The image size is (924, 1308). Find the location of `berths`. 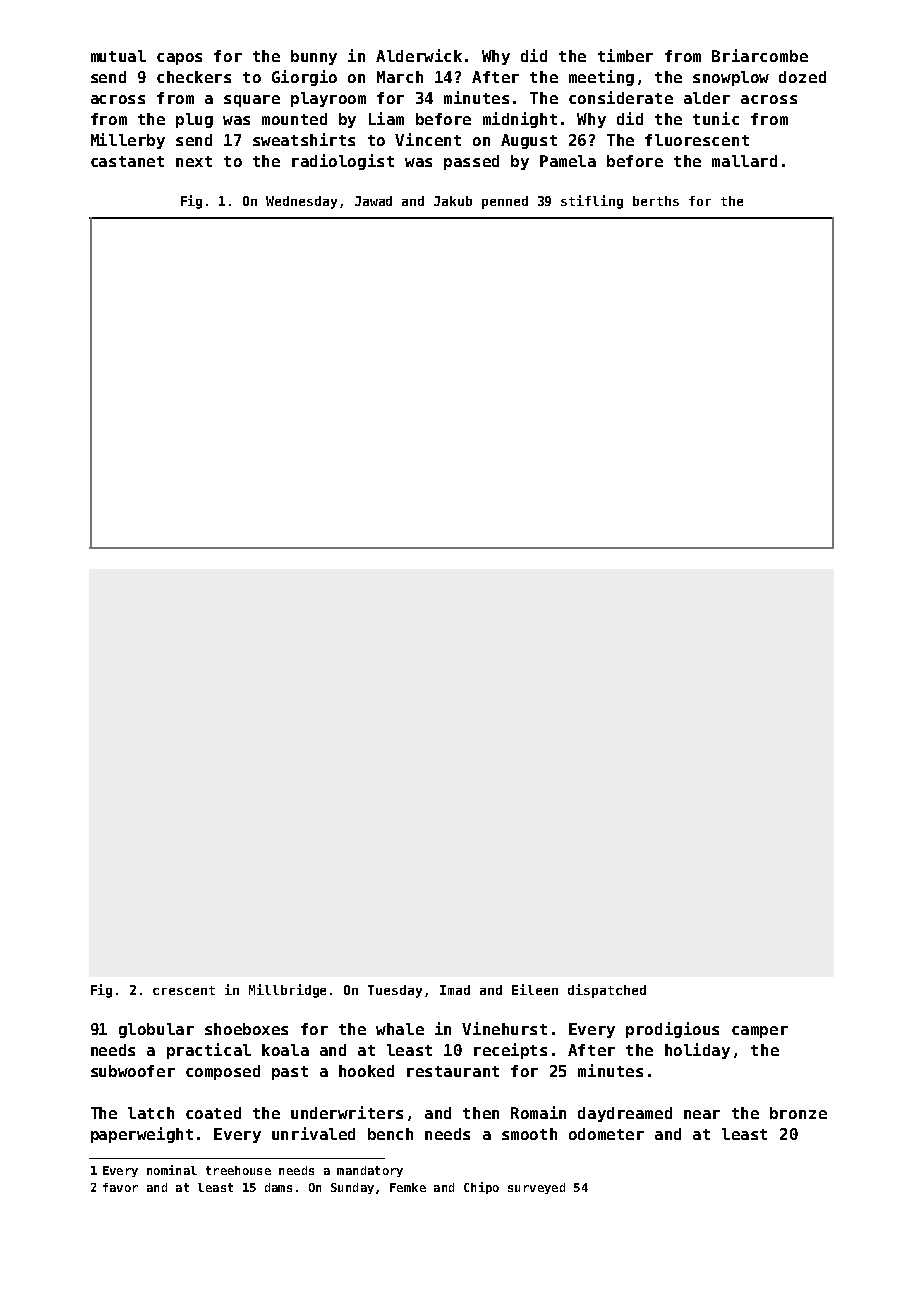

berths is located at coordinates (656, 201).
